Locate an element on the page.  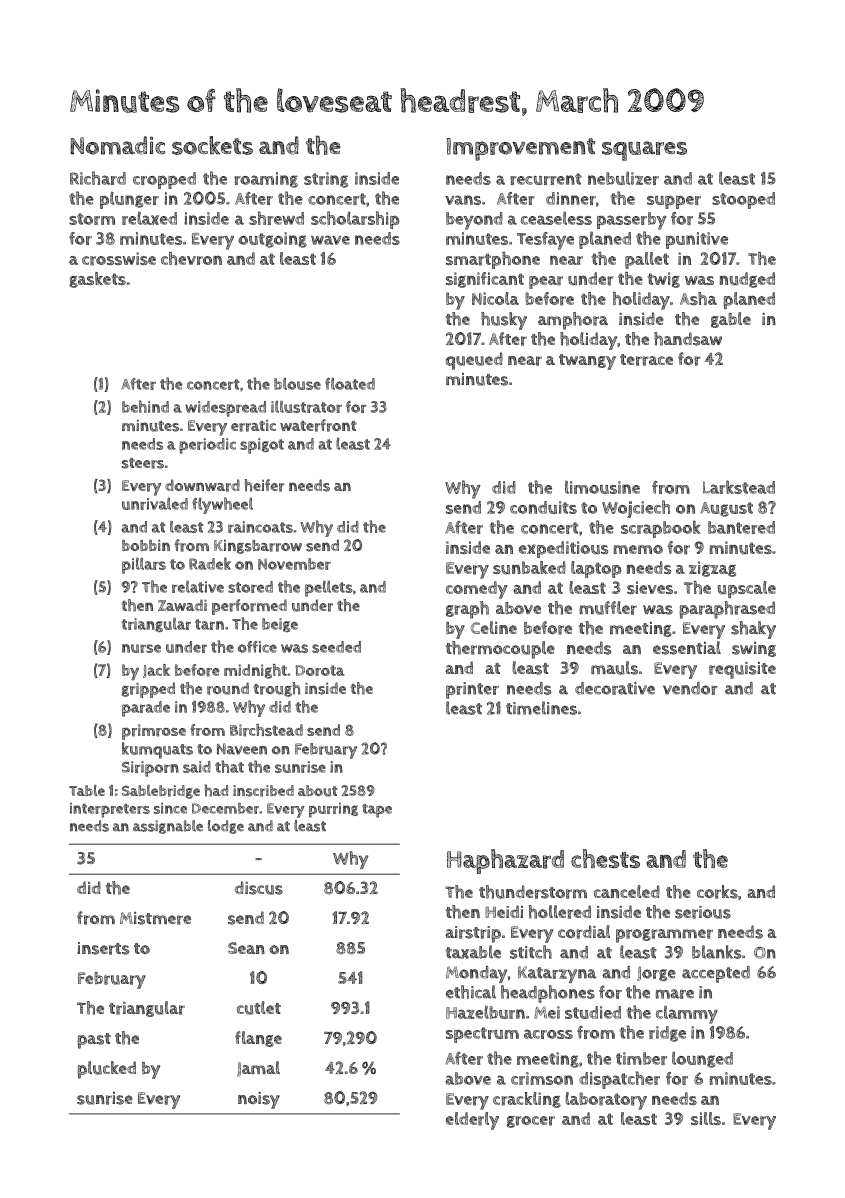
squares is located at coordinates (644, 151).
